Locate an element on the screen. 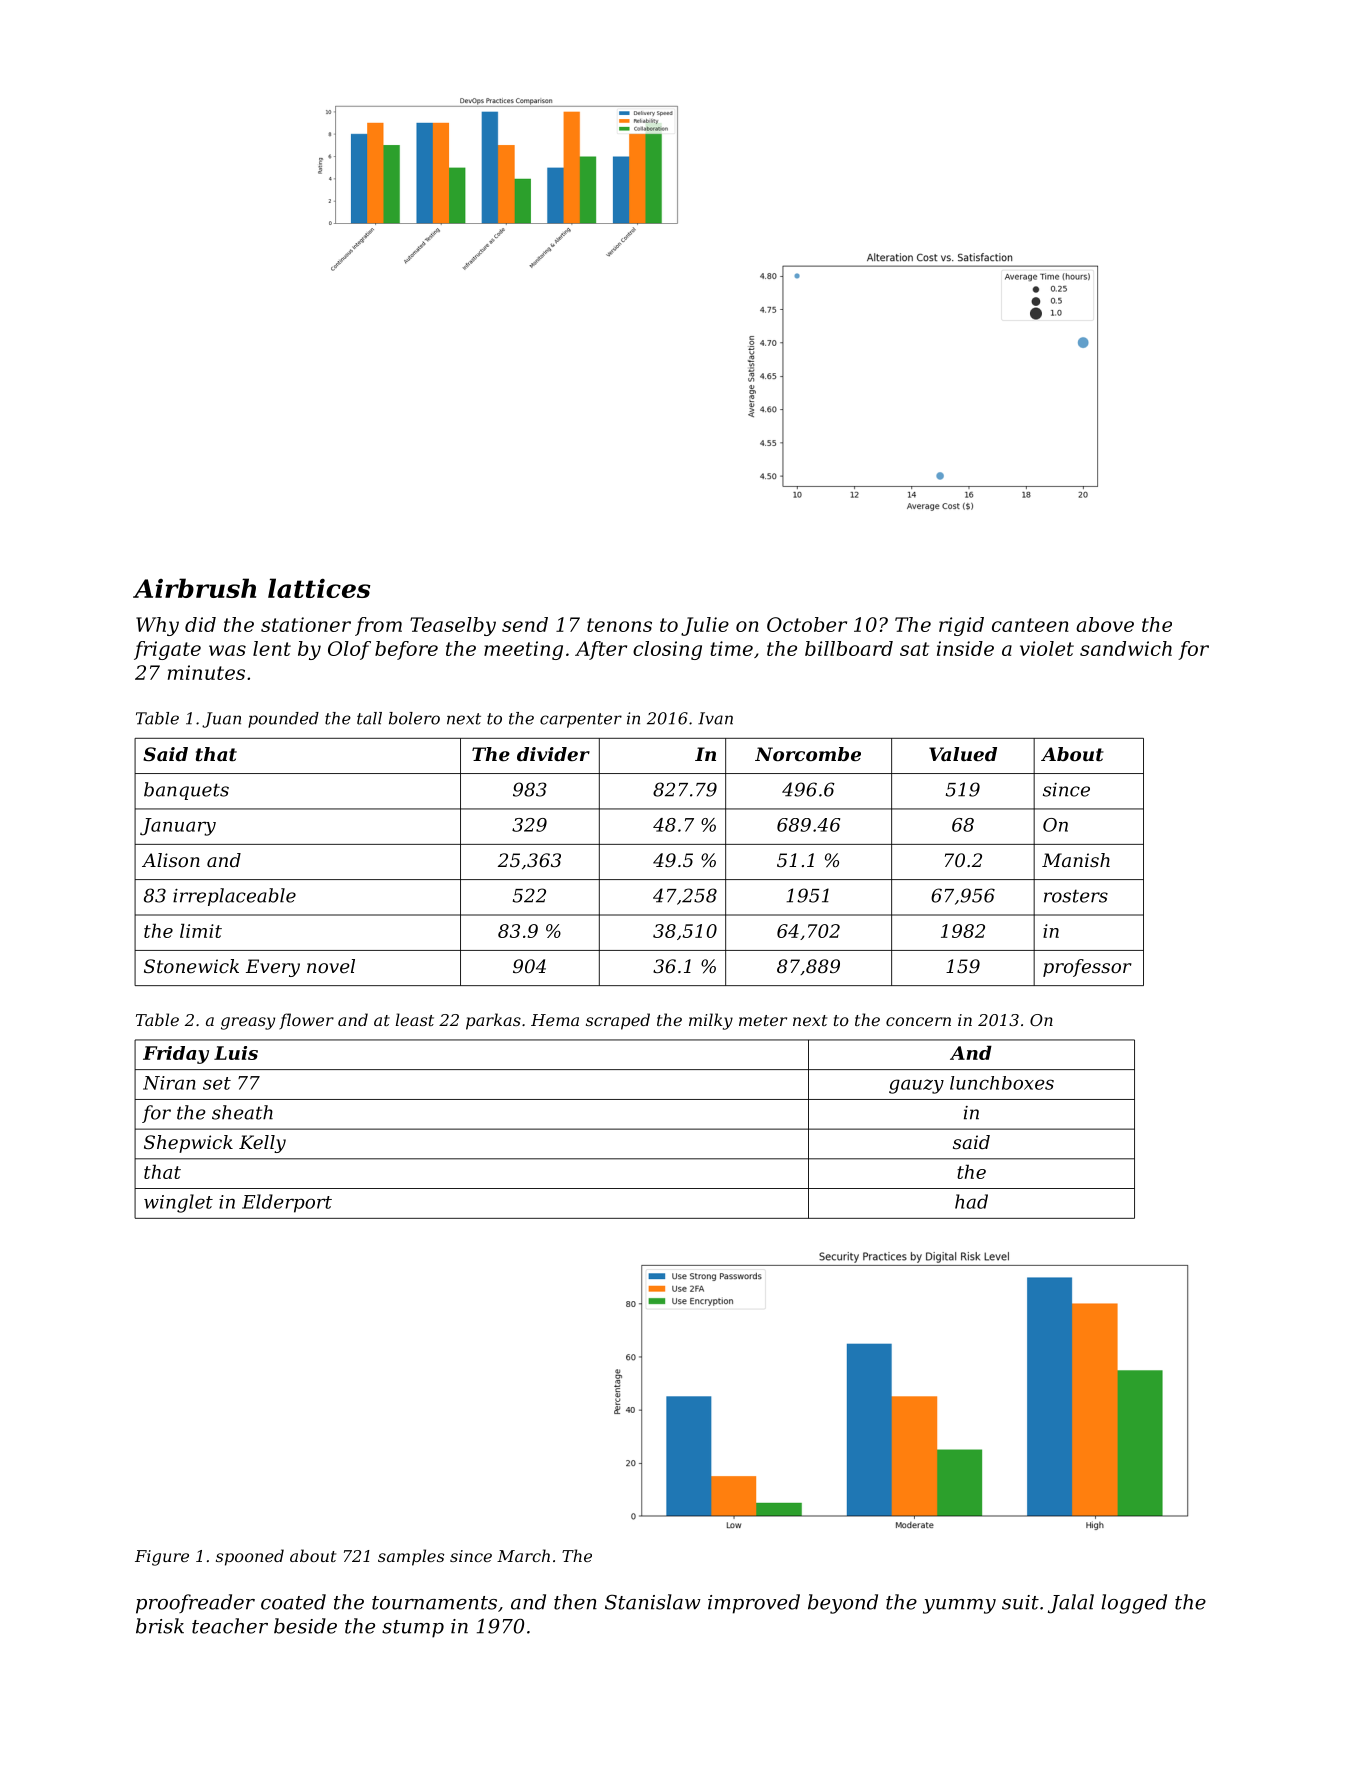 This screenshot has width=1371, height=1774. tournaments is located at coordinates (434, 1603).
